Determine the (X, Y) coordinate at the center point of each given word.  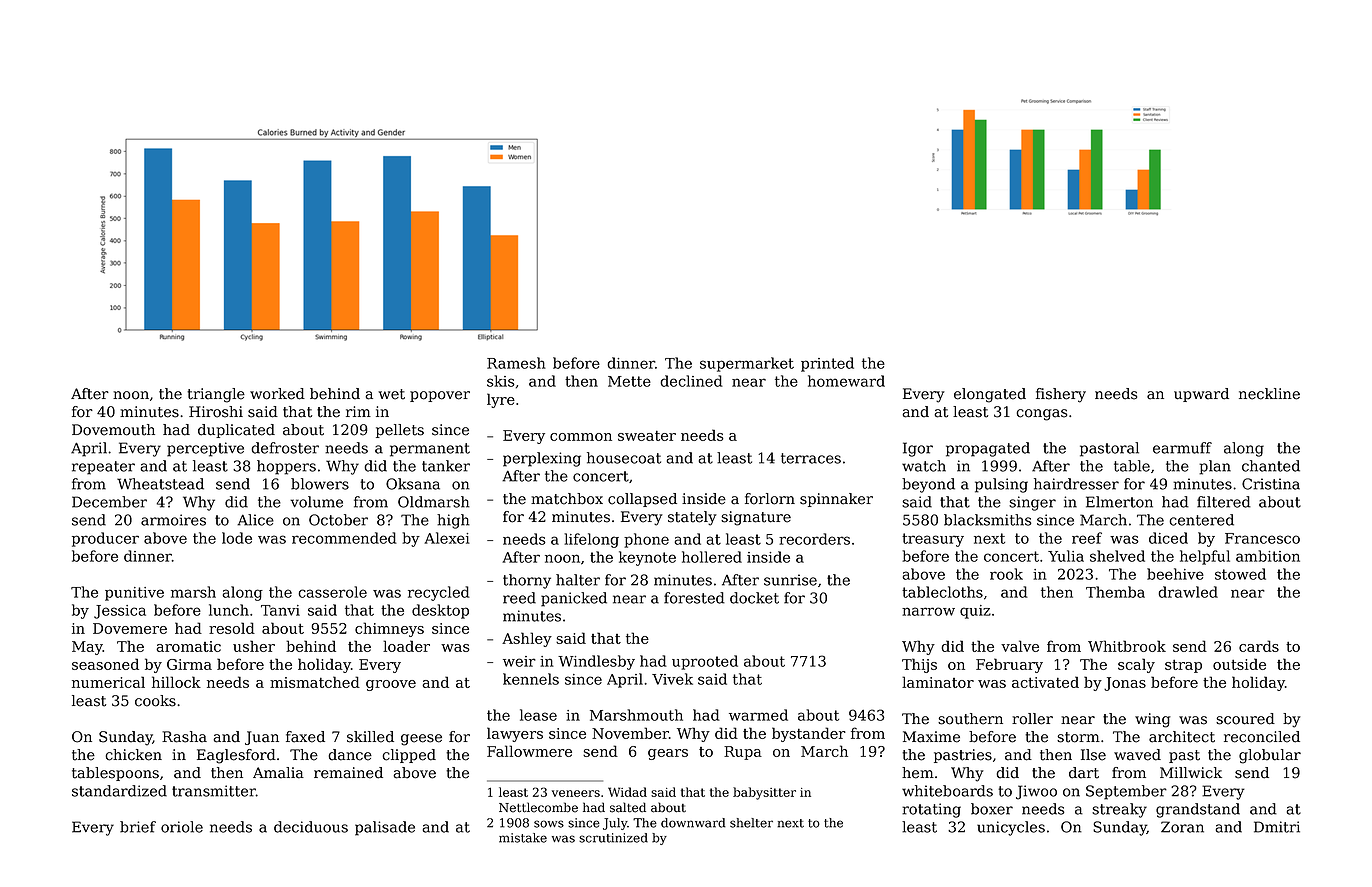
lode (237, 538)
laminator (938, 682)
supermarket (747, 364)
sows (549, 824)
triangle (216, 395)
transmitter (214, 791)
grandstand (1198, 810)
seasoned (105, 664)
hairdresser (1076, 484)
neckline (1269, 394)
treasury (933, 540)
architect (1182, 737)
